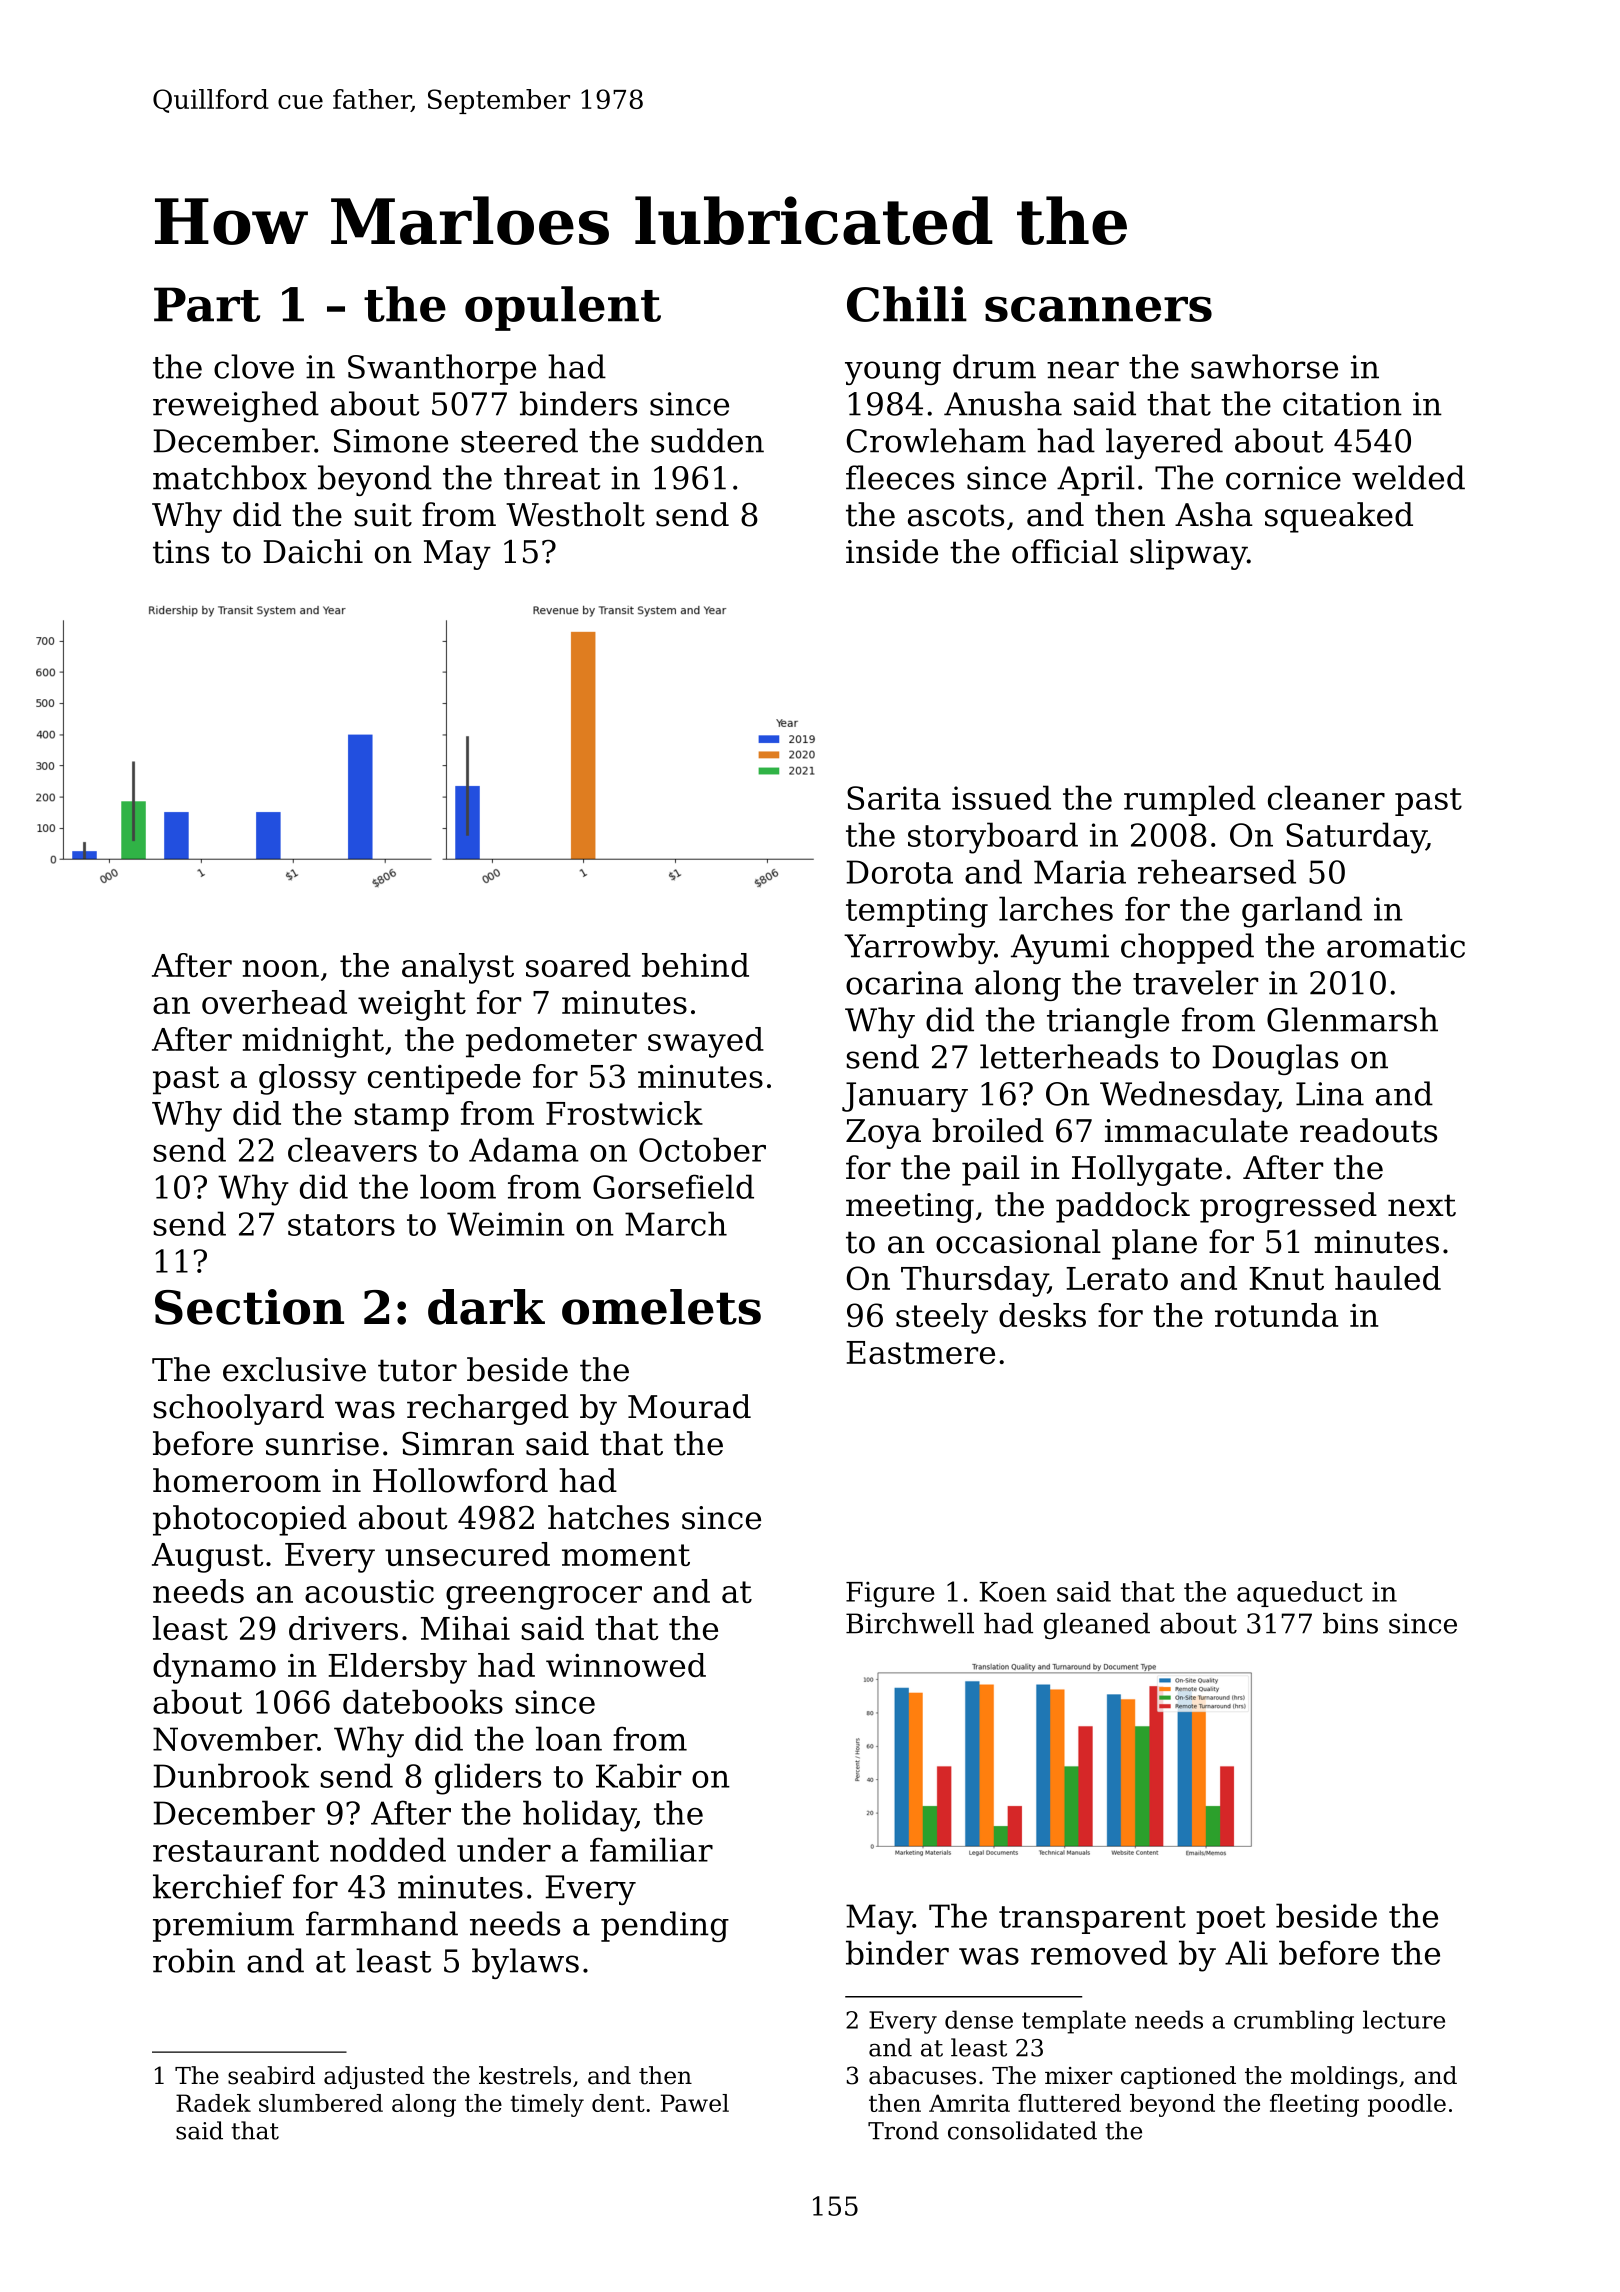 The image size is (1620, 2292). Describe the element at coordinates (1276, 1315) in the document. I see `rotunda` at that location.
